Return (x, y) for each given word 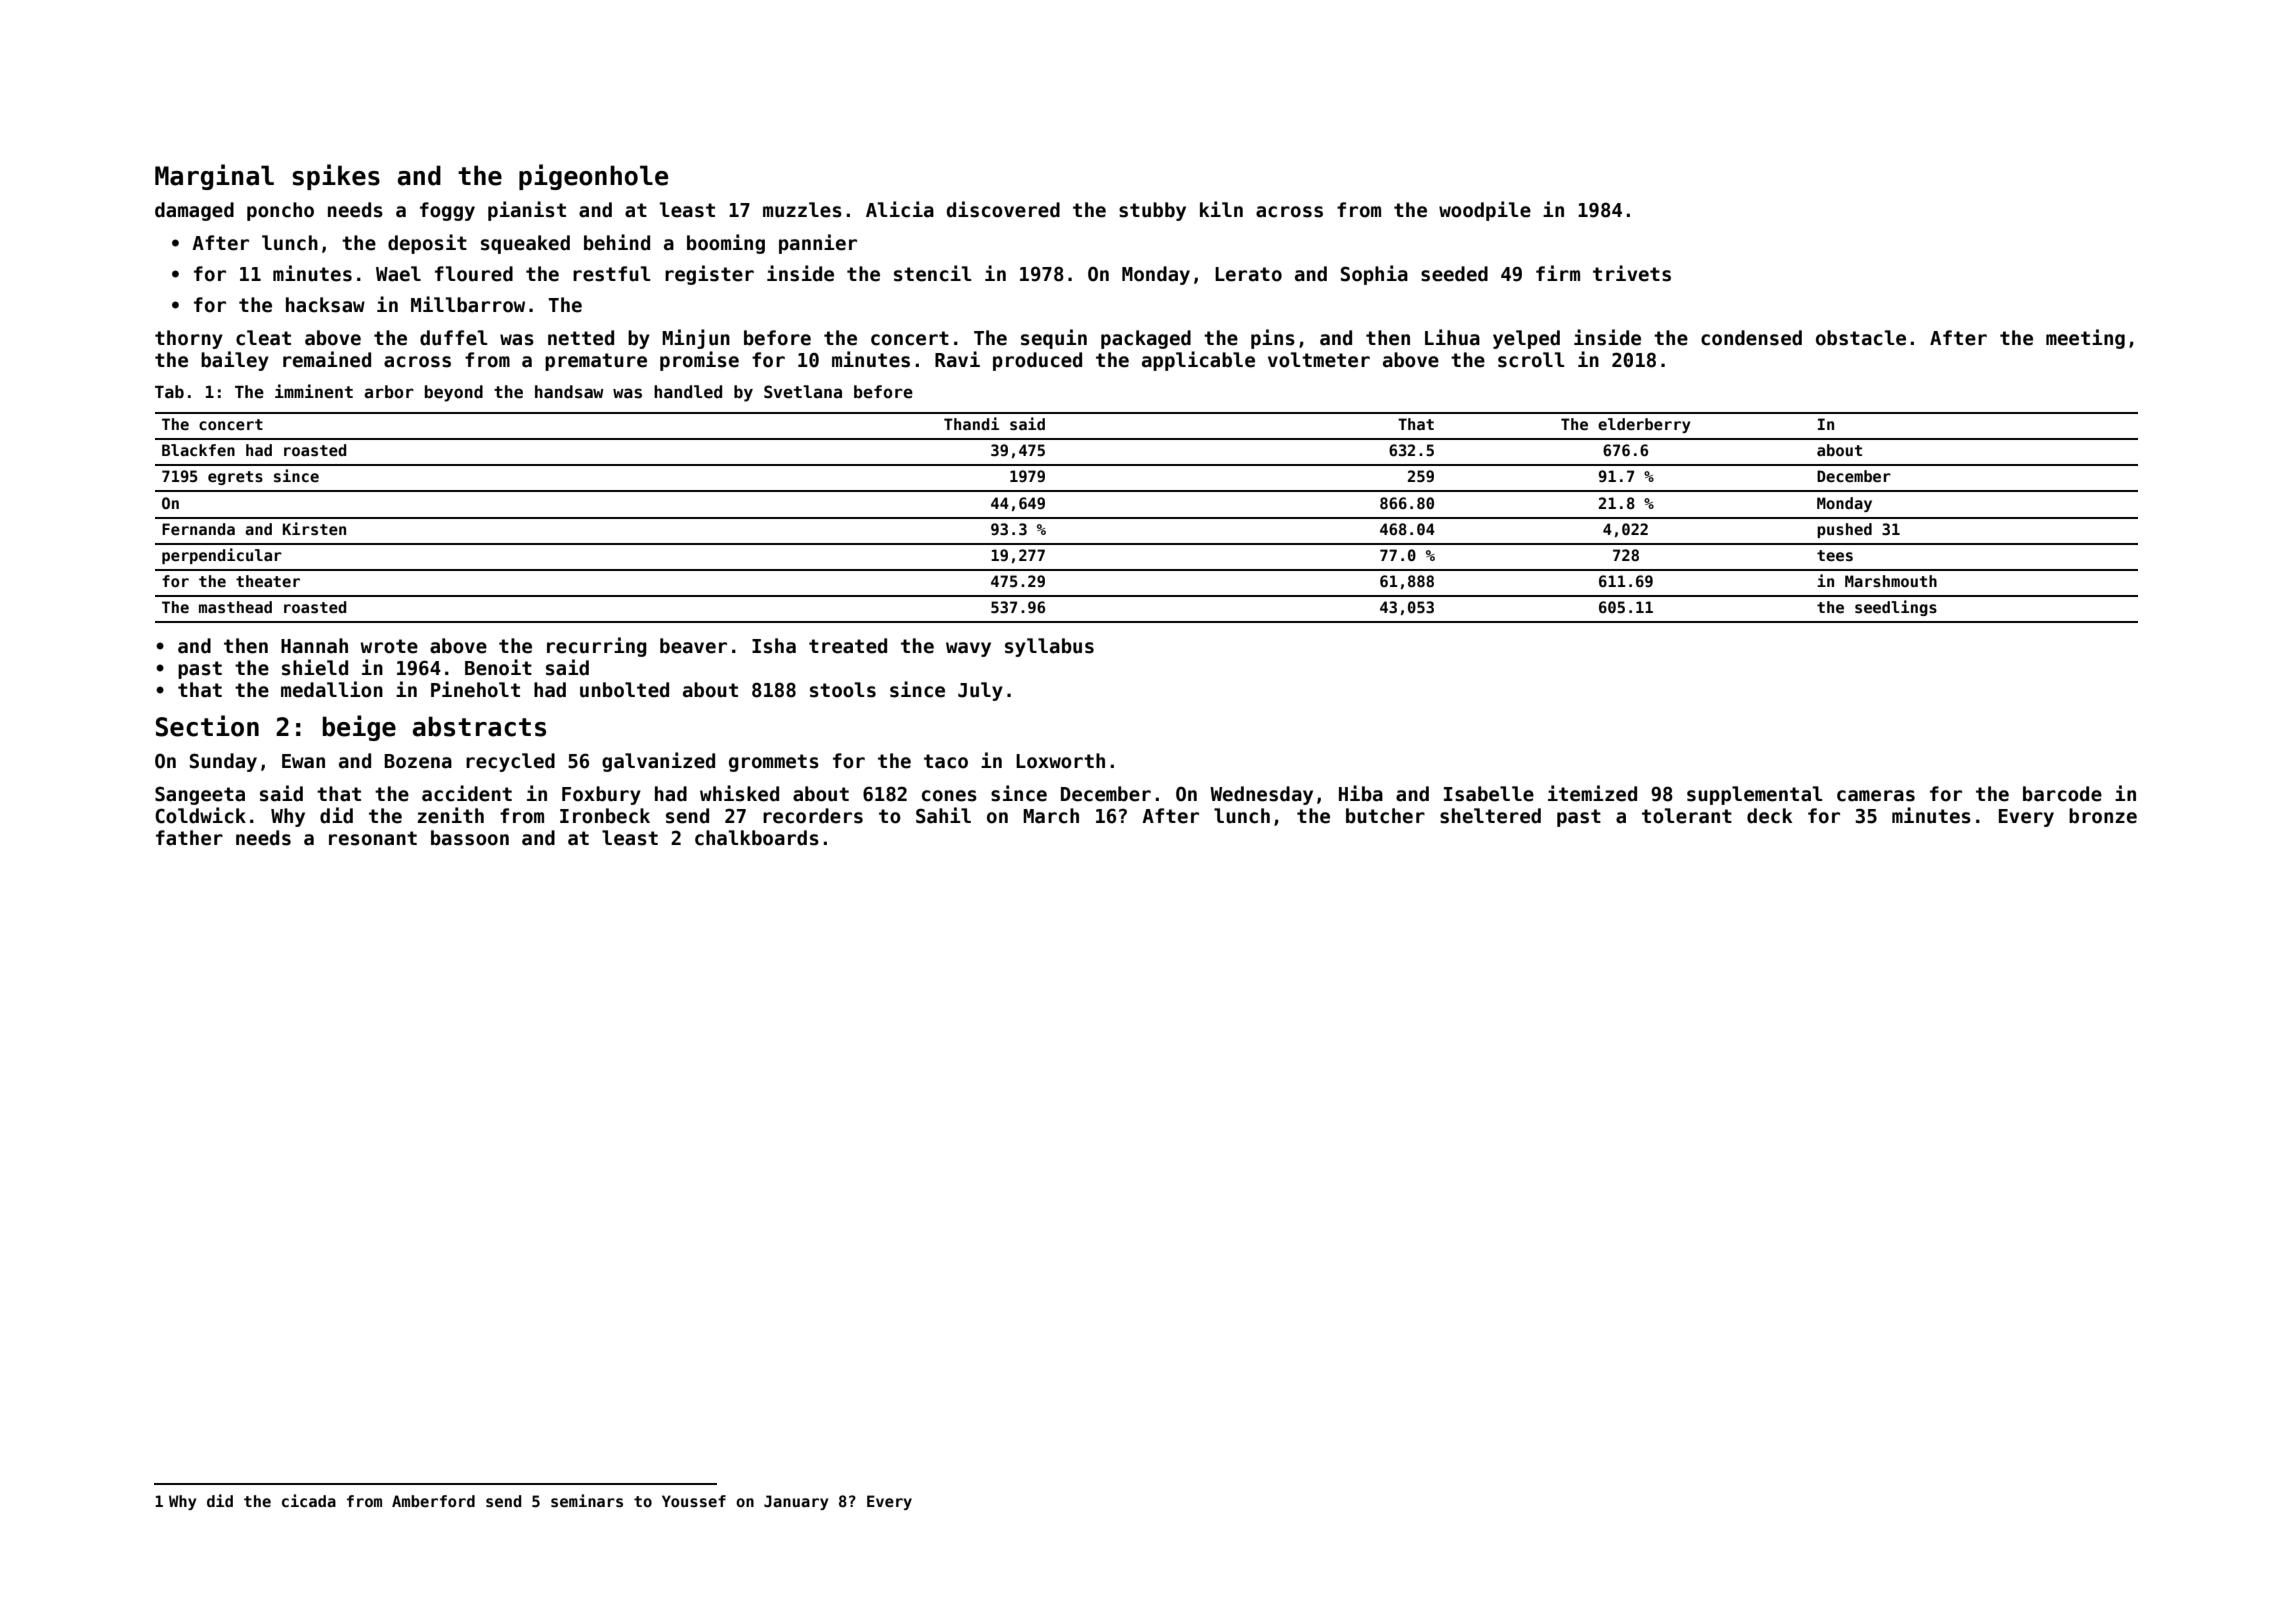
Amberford (433, 1501)
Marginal (214, 177)
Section (207, 726)
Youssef (694, 1501)
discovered (1003, 209)
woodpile (1485, 211)
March (1051, 816)
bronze (2103, 816)
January (796, 1502)
